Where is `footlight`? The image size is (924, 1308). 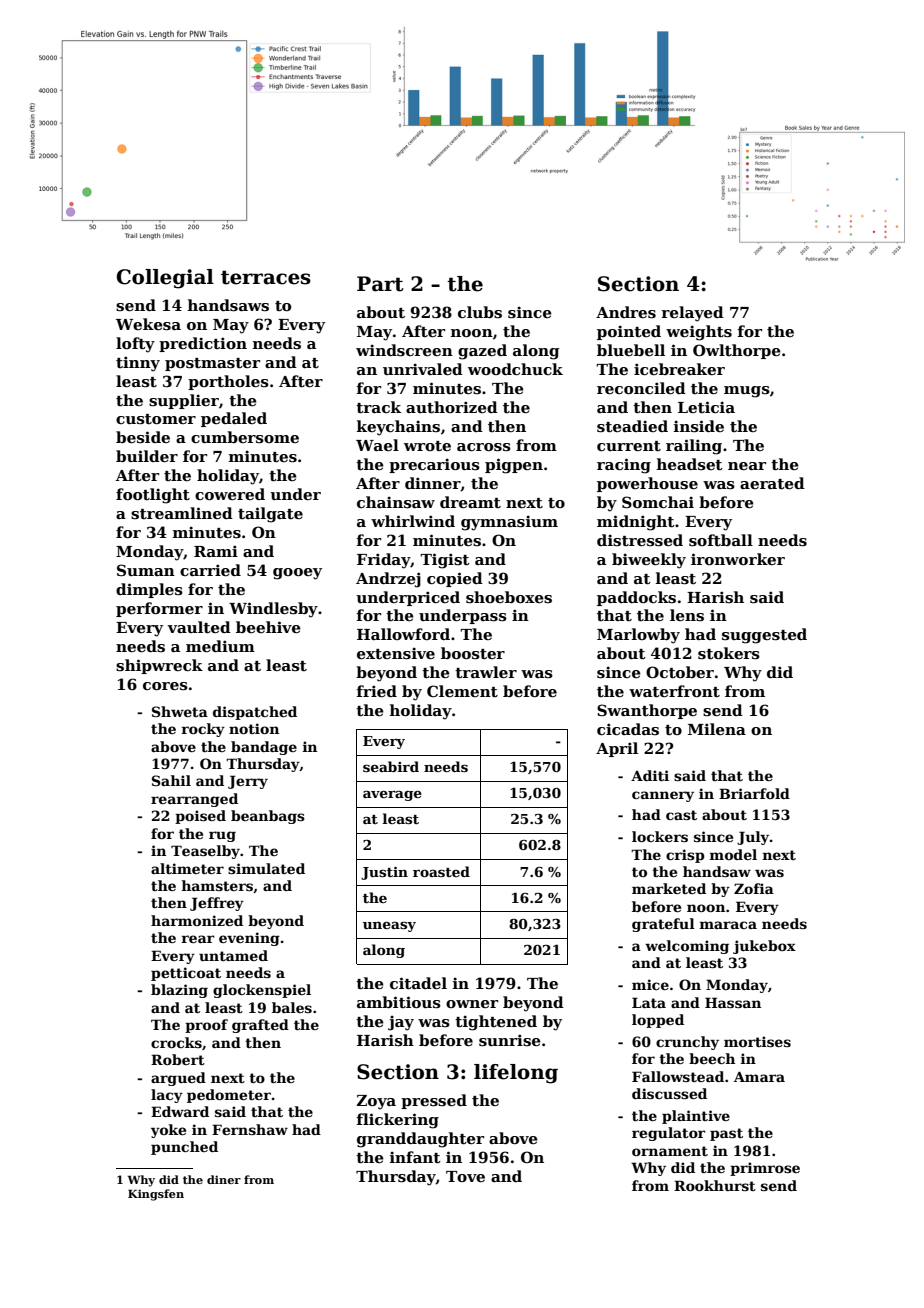
footlight is located at coordinates (153, 496).
